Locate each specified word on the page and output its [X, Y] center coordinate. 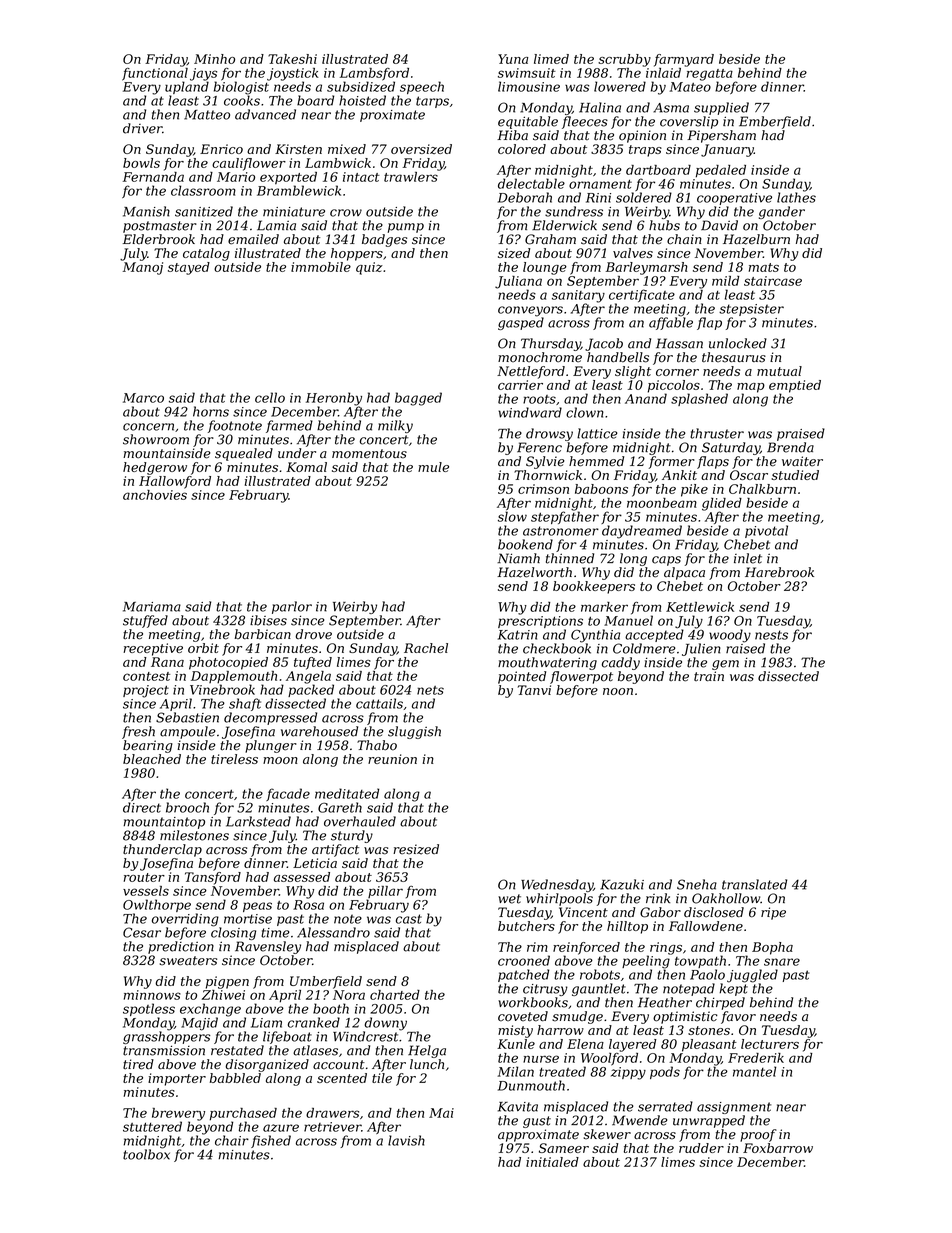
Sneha [697, 884]
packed [311, 690]
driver [142, 128]
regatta [710, 75]
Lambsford [374, 74]
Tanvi [534, 690]
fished [271, 1141]
